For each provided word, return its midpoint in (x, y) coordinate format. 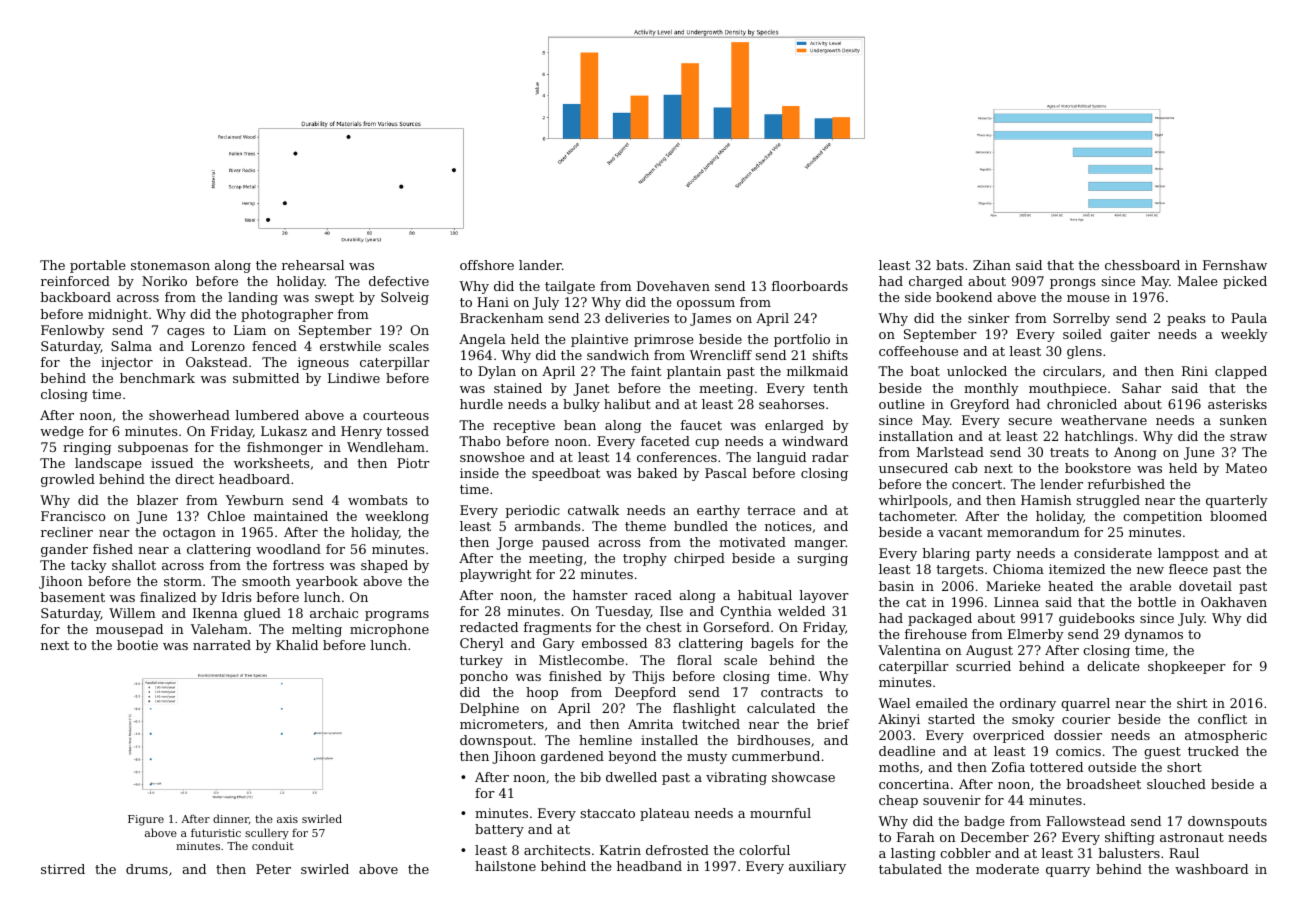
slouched (1176, 784)
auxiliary (817, 867)
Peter (273, 869)
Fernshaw (1235, 265)
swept (334, 299)
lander (540, 265)
